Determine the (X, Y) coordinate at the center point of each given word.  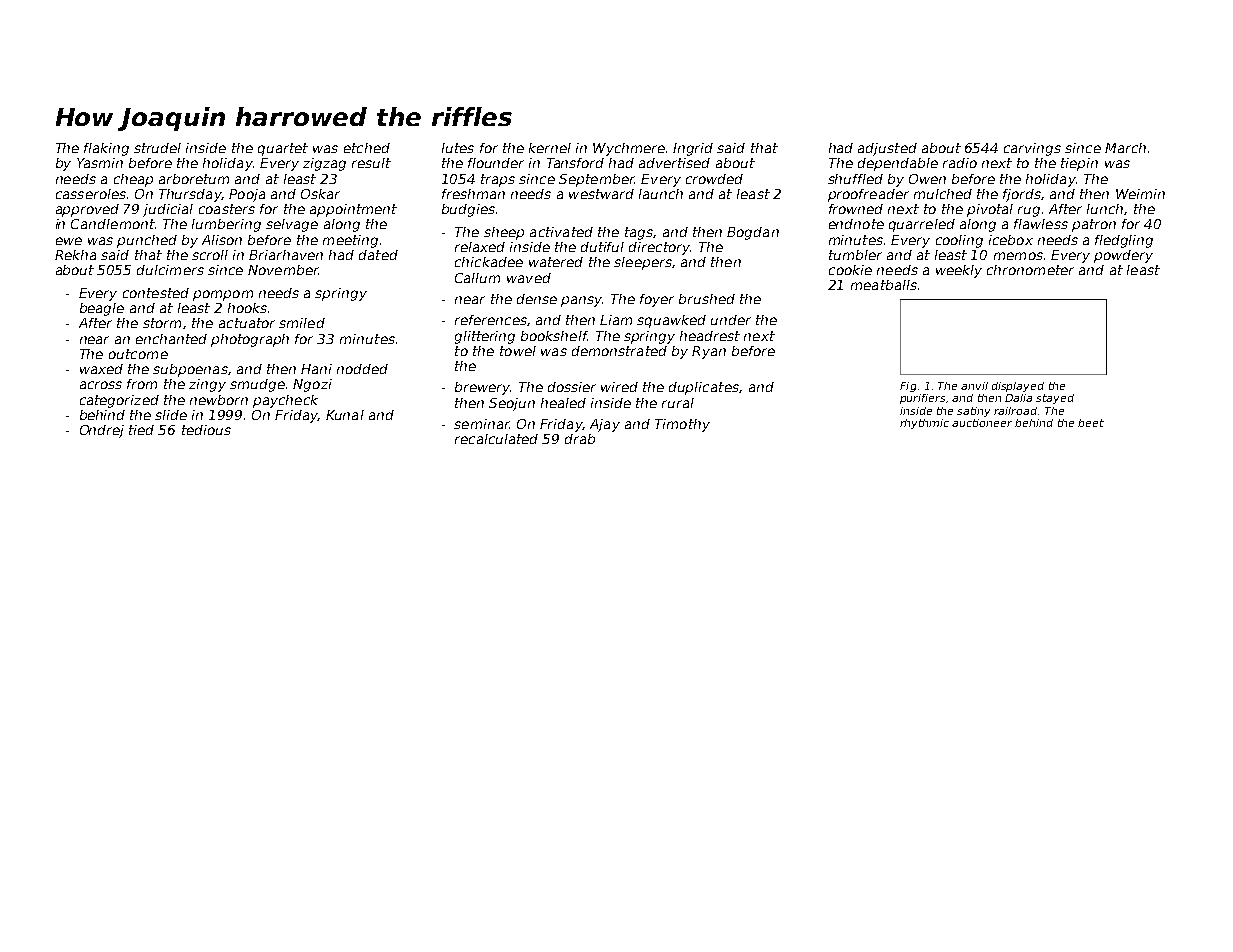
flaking (106, 149)
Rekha (75, 255)
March (1125, 148)
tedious (206, 430)
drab (580, 439)
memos (1018, 256)
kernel (550, 148)
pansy (581, 301)
